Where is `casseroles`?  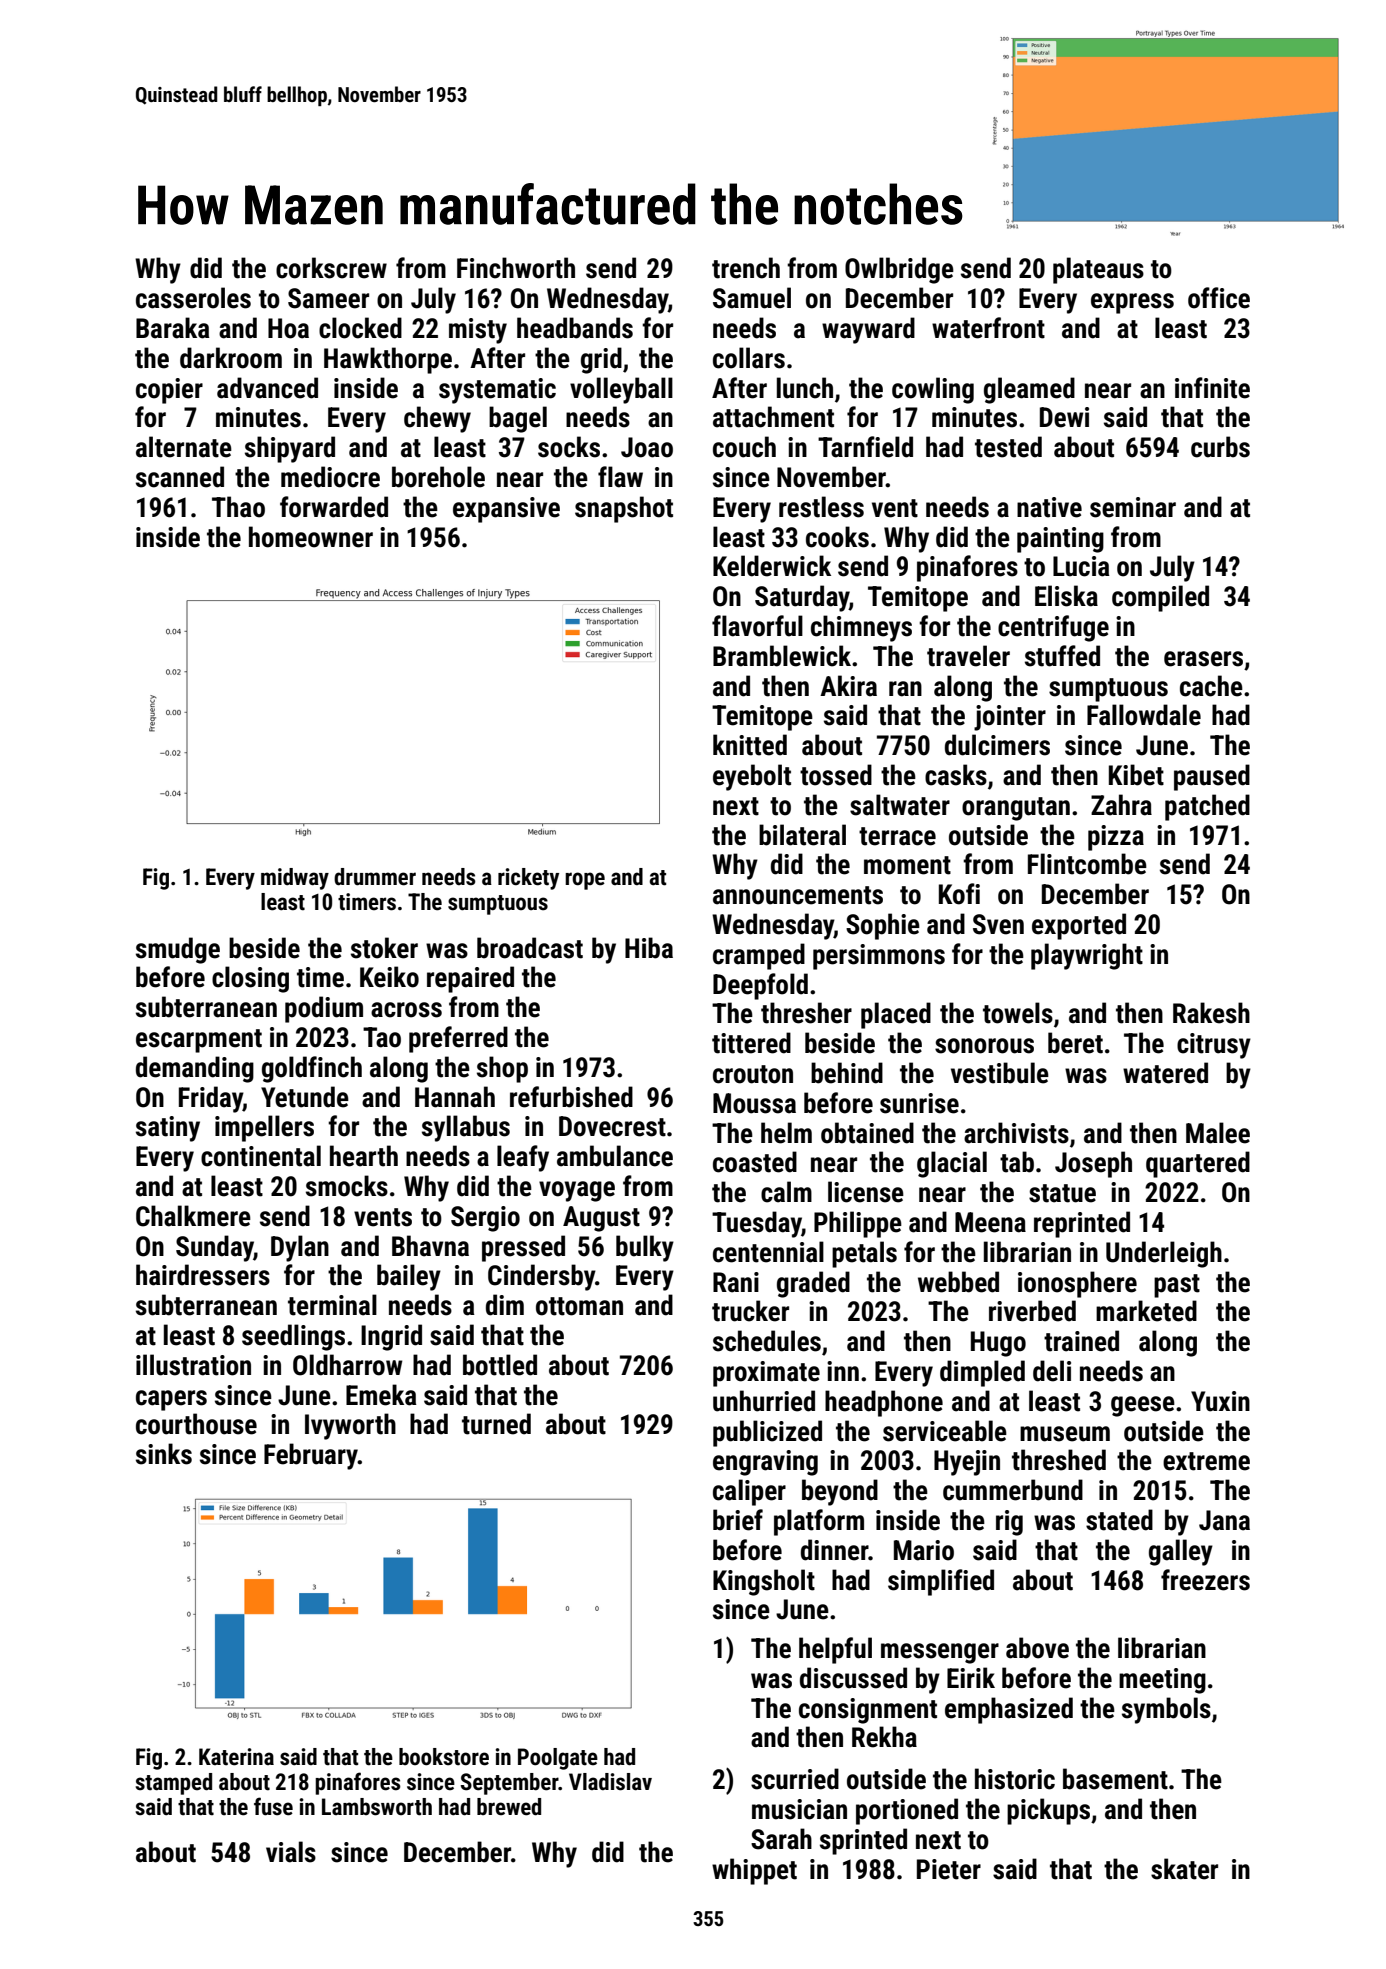 casseroles is located at coordinates (193, 298).
